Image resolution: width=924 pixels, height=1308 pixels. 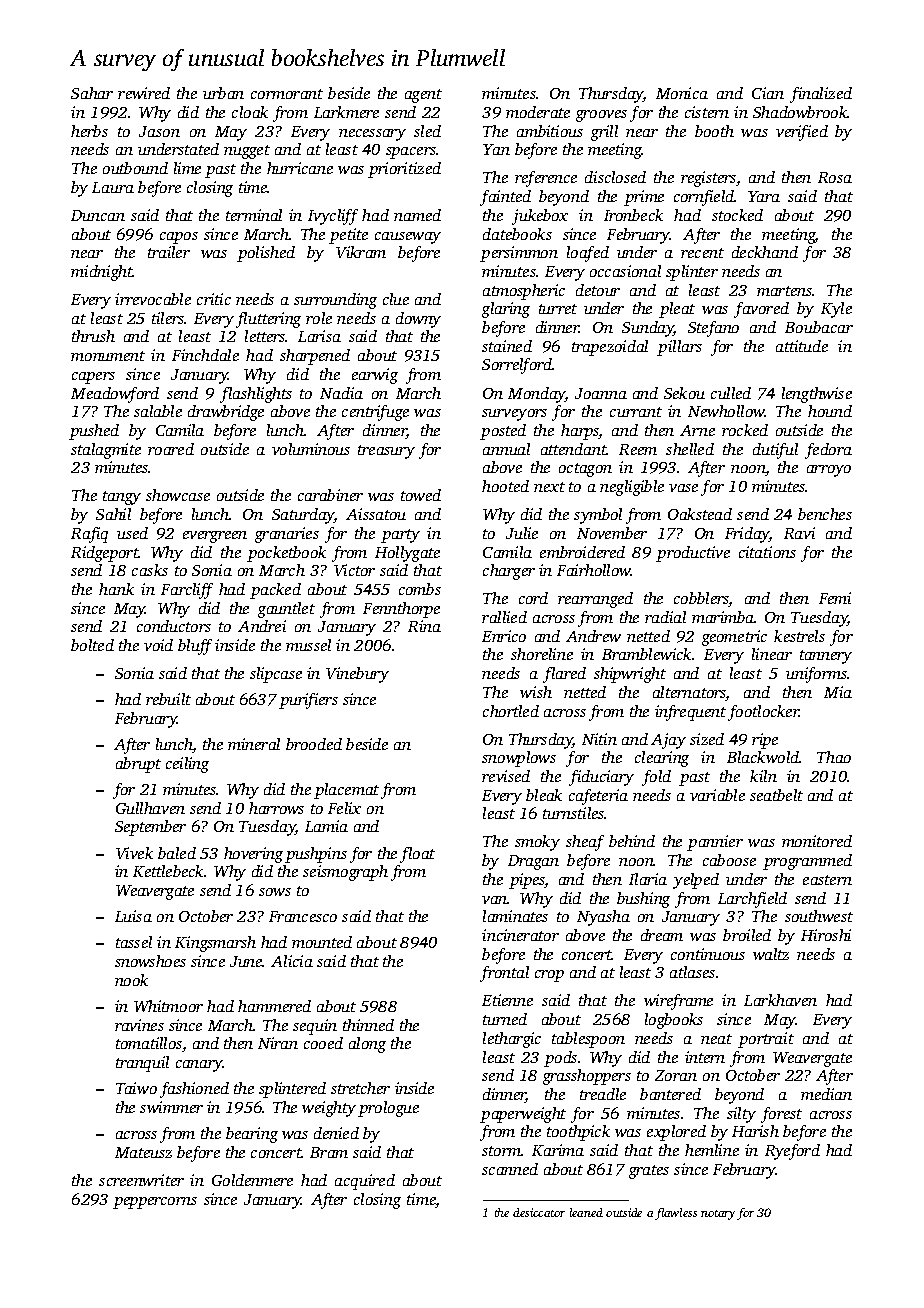 What do you see at coordinates (333, 217) in the document?
I see `Ivycliff` at bounding box center [333, 217].
